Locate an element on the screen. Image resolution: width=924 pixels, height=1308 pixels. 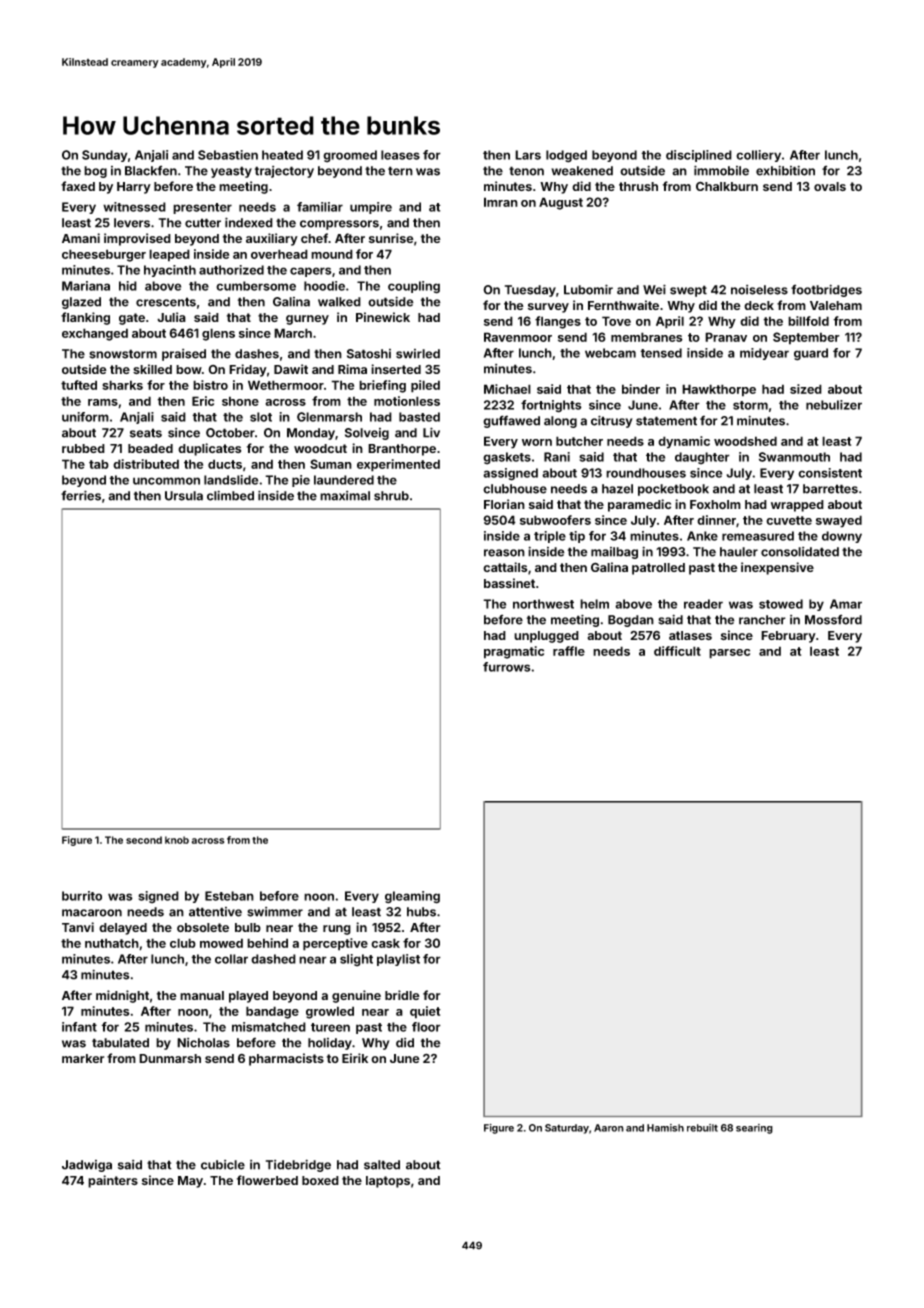
Hamish is located at coordinates (665, 1128).
